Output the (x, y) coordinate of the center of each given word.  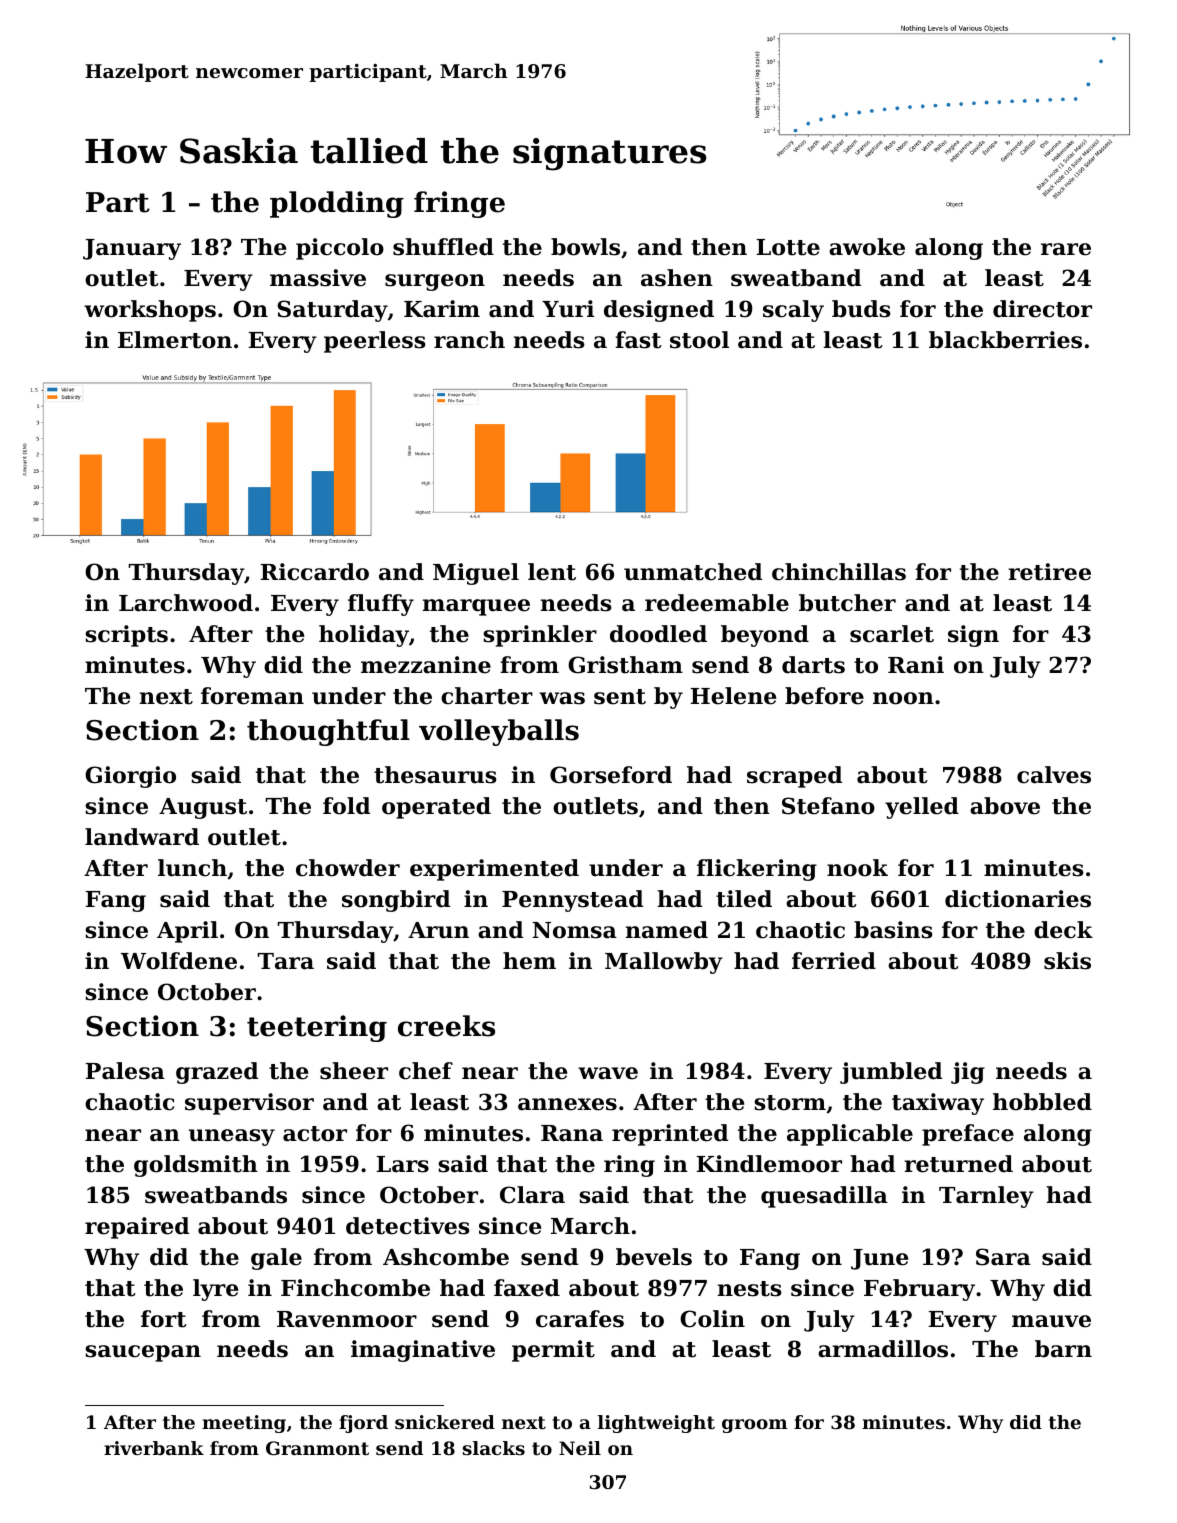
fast (638, 340)
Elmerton (175, 340)
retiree (1049, 572)
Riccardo (315, 572)
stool (699, 340)
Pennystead (572, 901)
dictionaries (1018, 899)
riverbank (154, 1448)
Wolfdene (179, 961)
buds (861, 309)
